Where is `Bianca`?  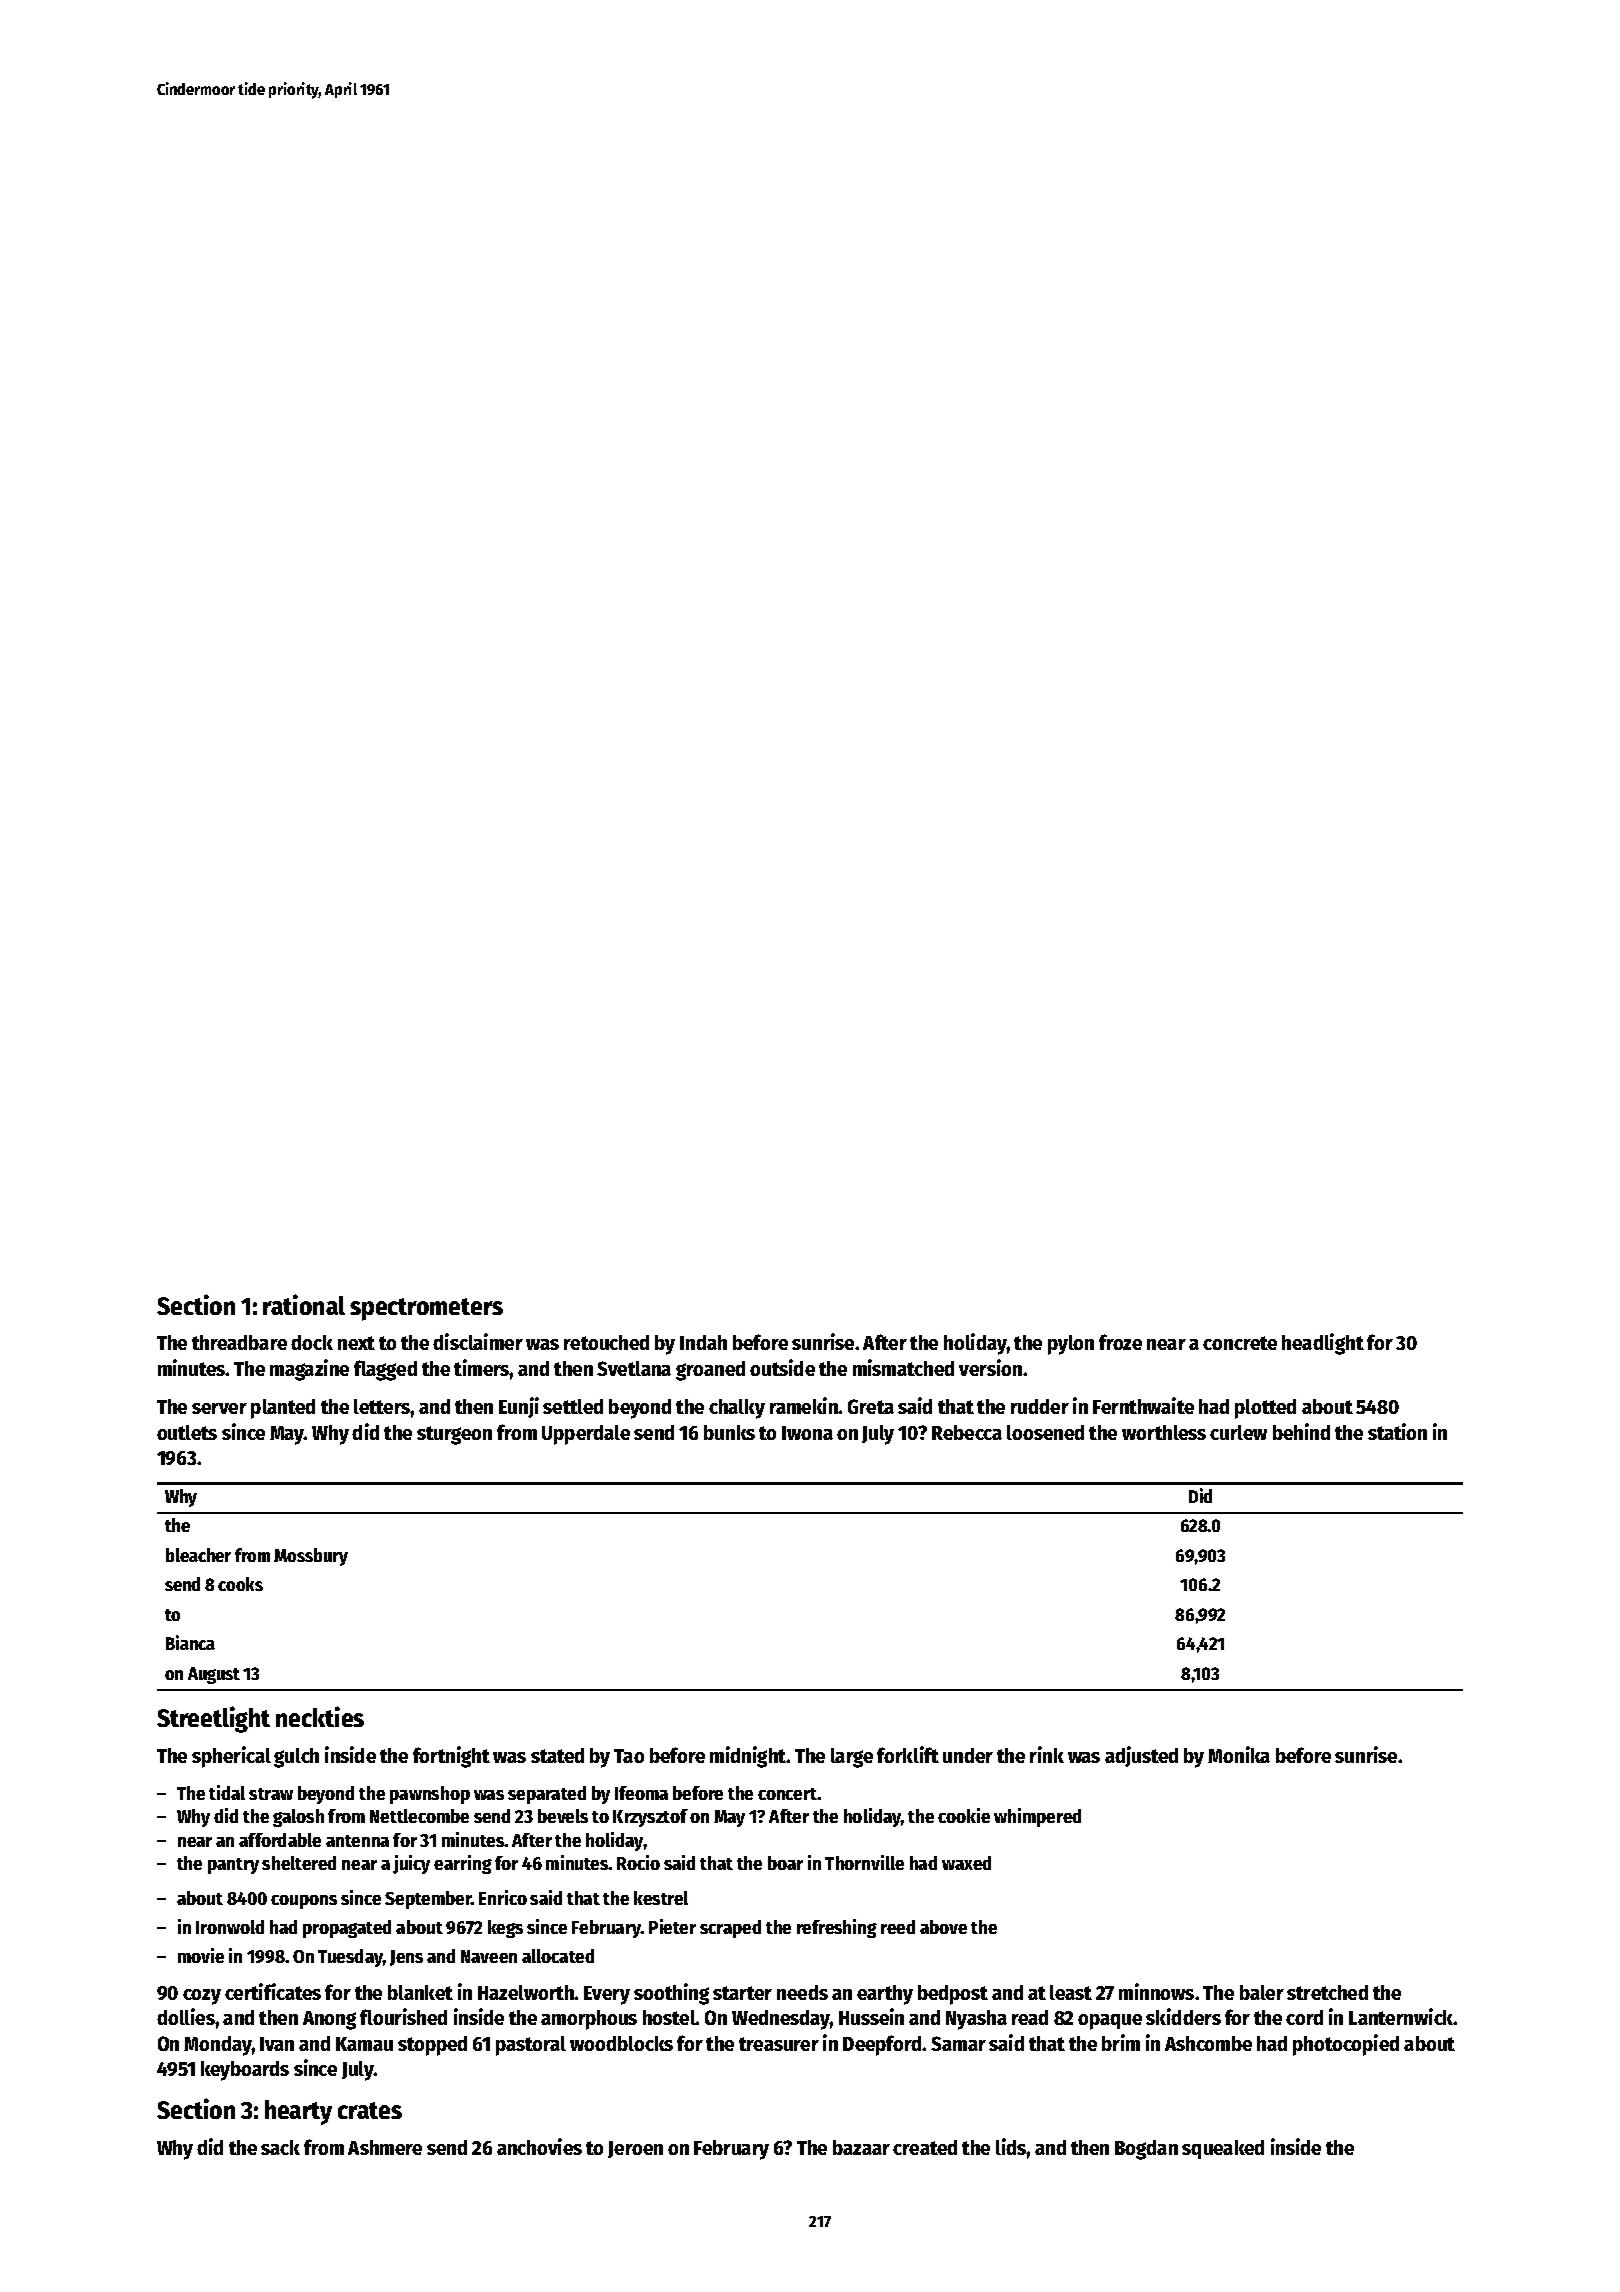 Bianca is located at coordinates (190, 1642).
